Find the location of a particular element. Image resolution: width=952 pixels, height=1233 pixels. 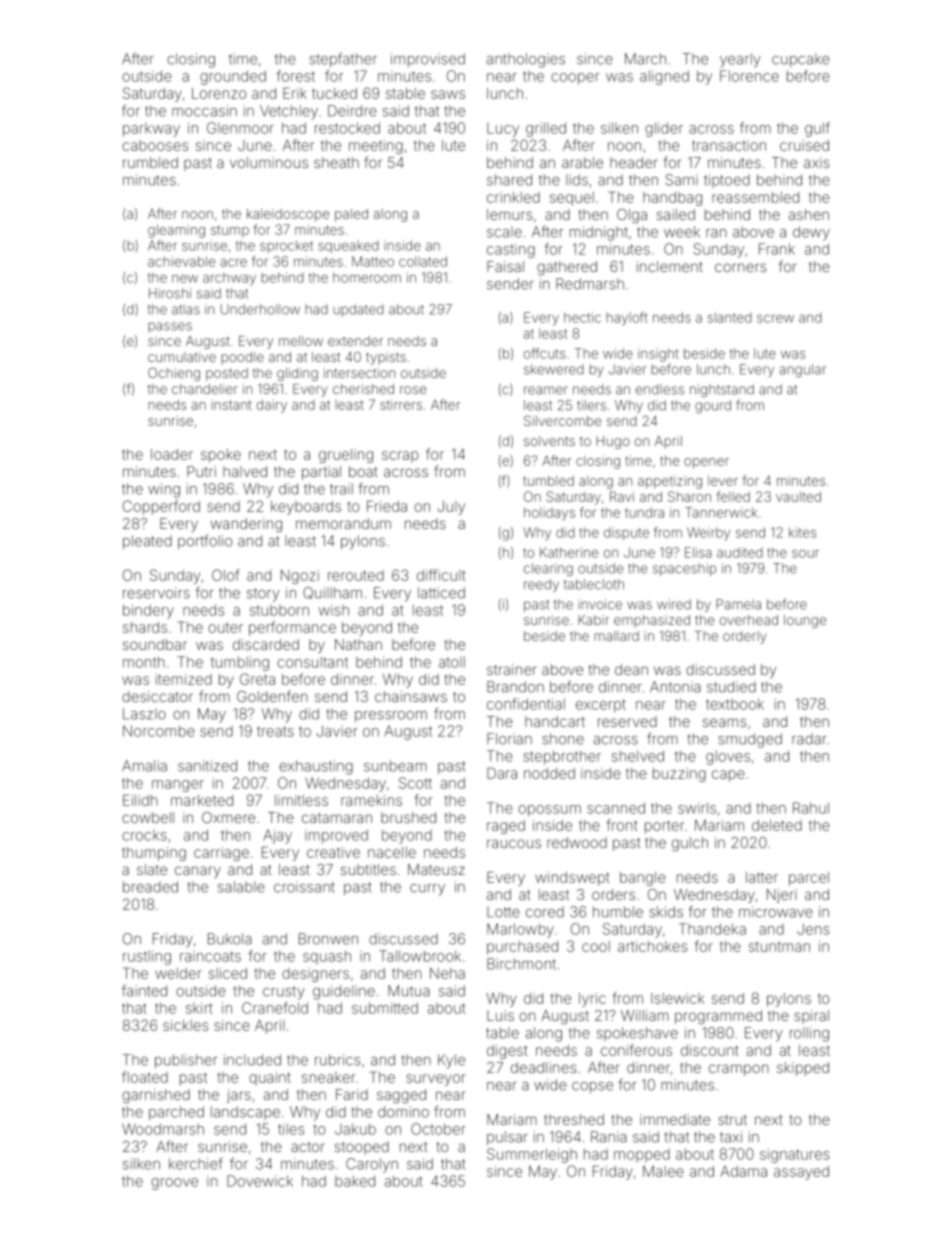

meeting is located at coordinates (376, 147).
